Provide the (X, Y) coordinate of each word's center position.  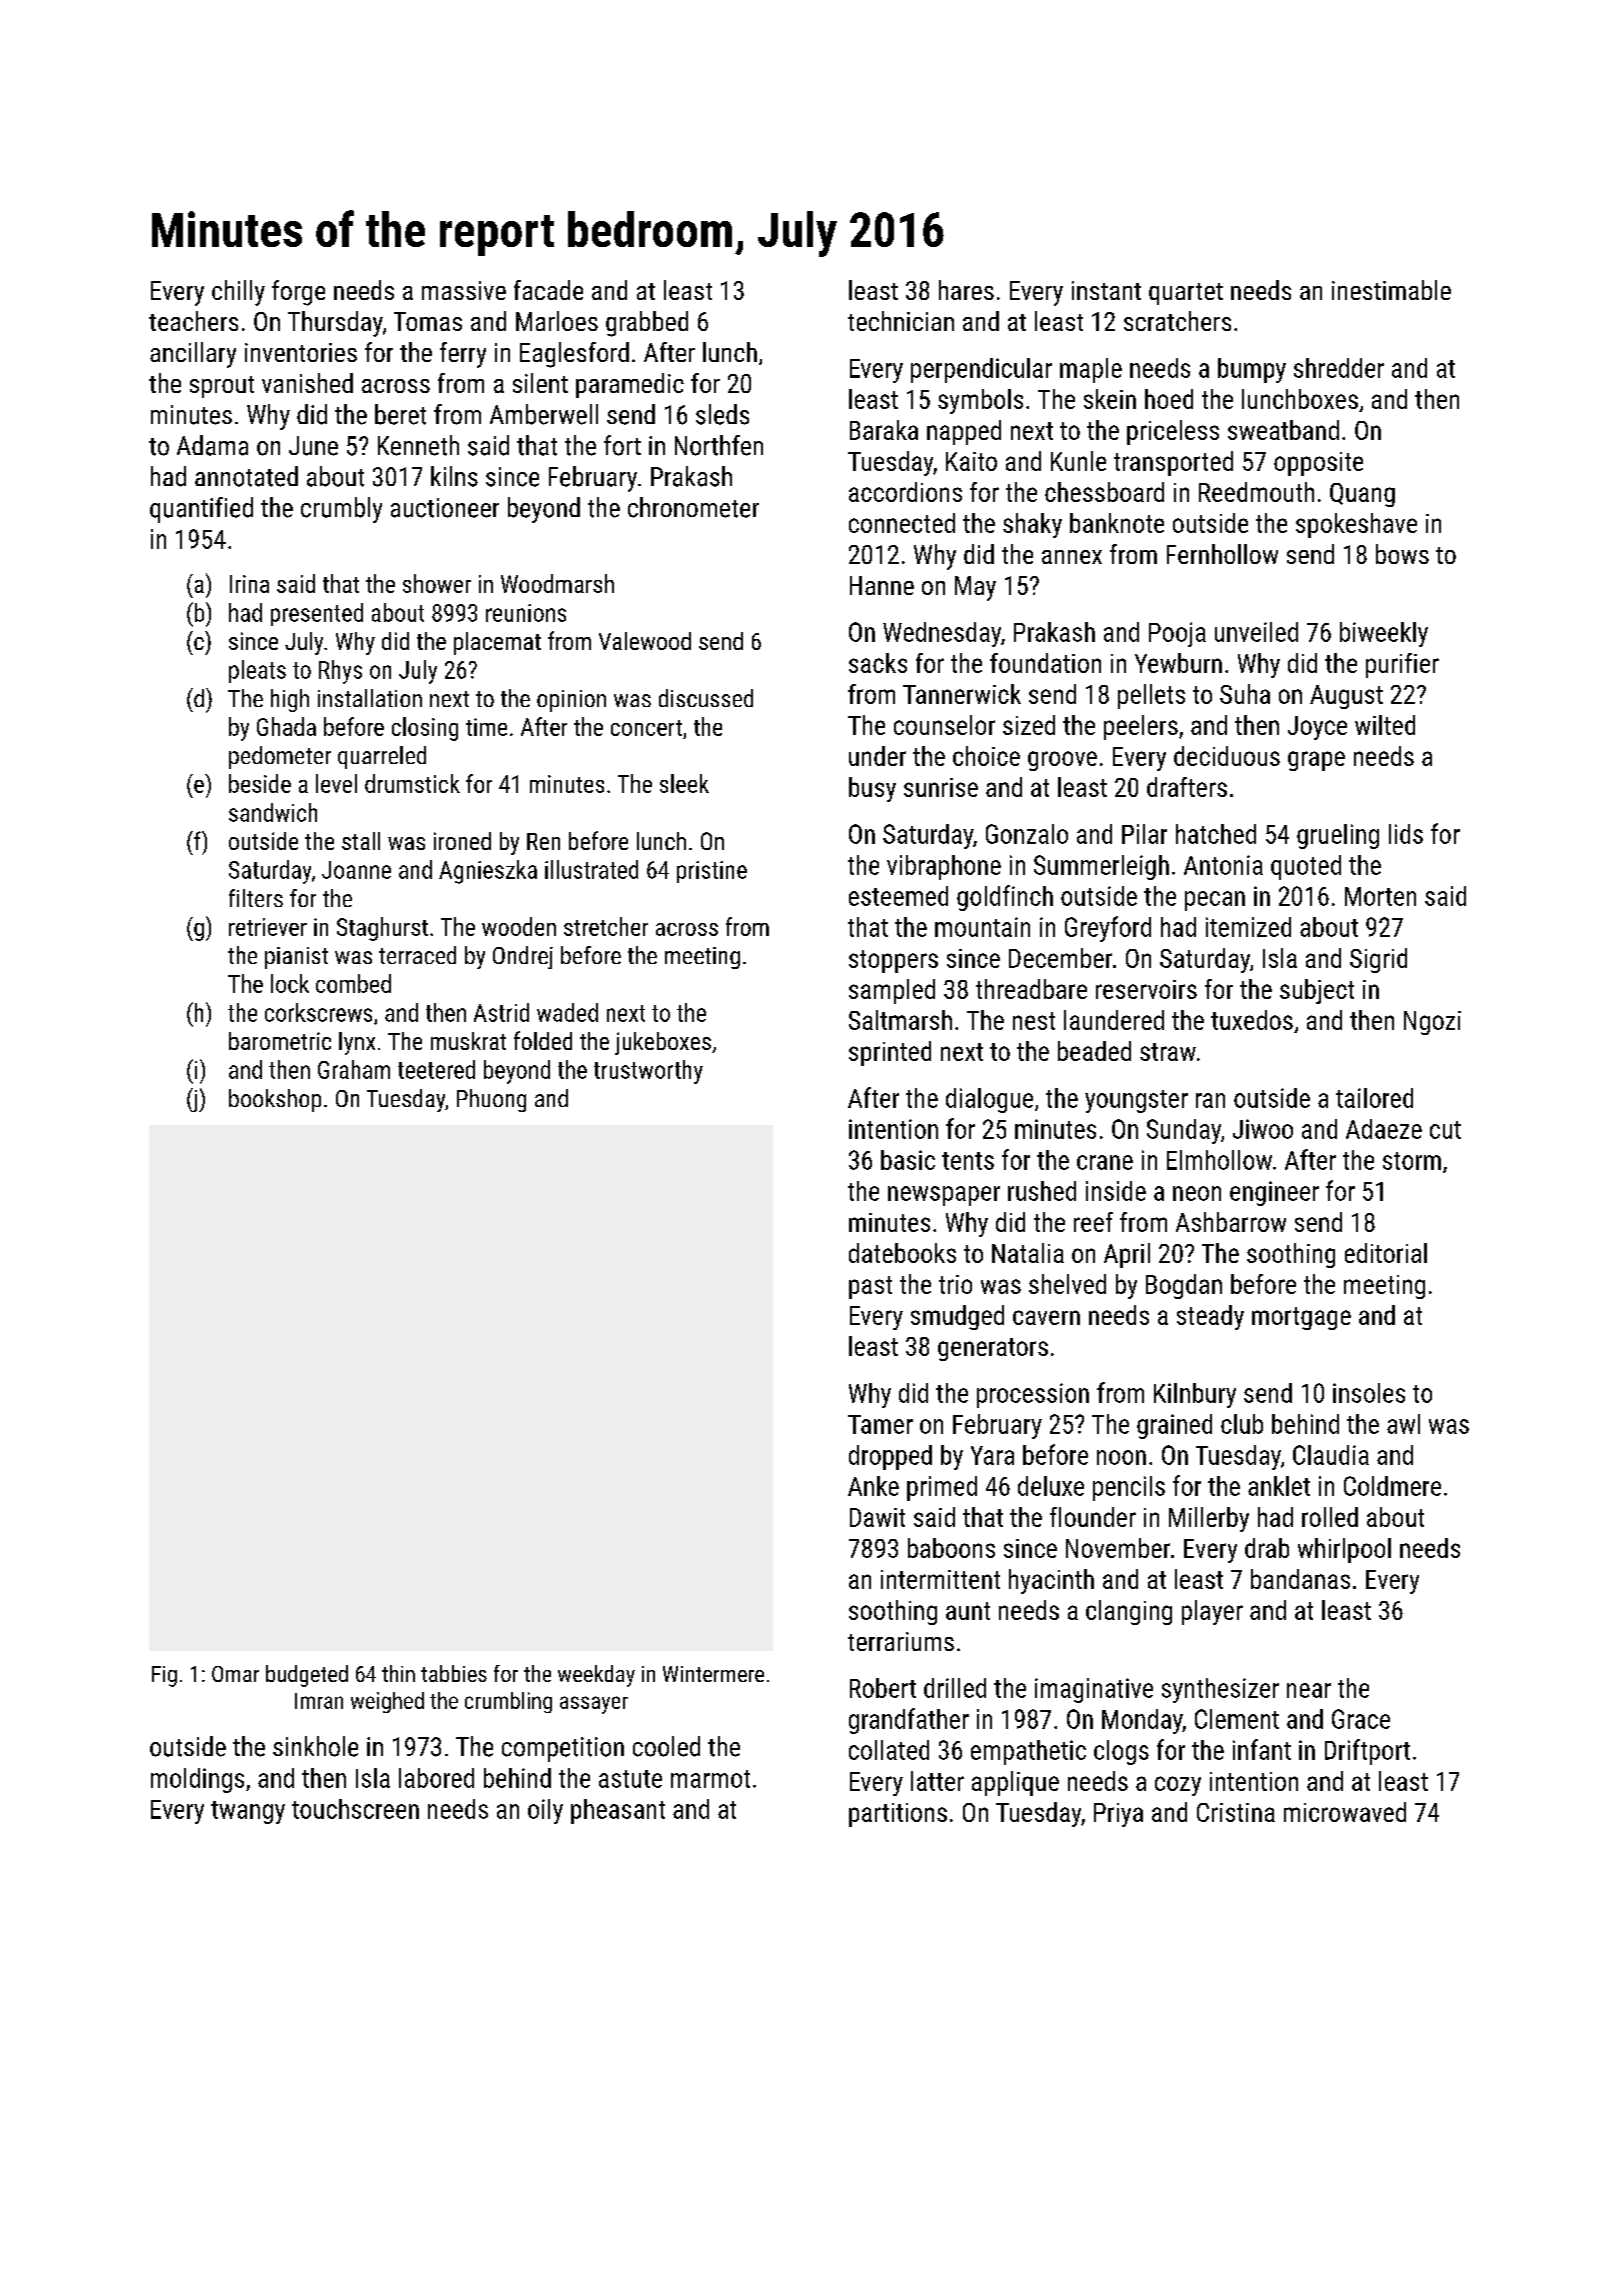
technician (901, 321)
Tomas (428, 321)
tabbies (454, 1673)
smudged (957, 1317)
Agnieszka (488, 872)
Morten (1380, 896)
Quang (1362, 495)
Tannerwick (962, 694)
